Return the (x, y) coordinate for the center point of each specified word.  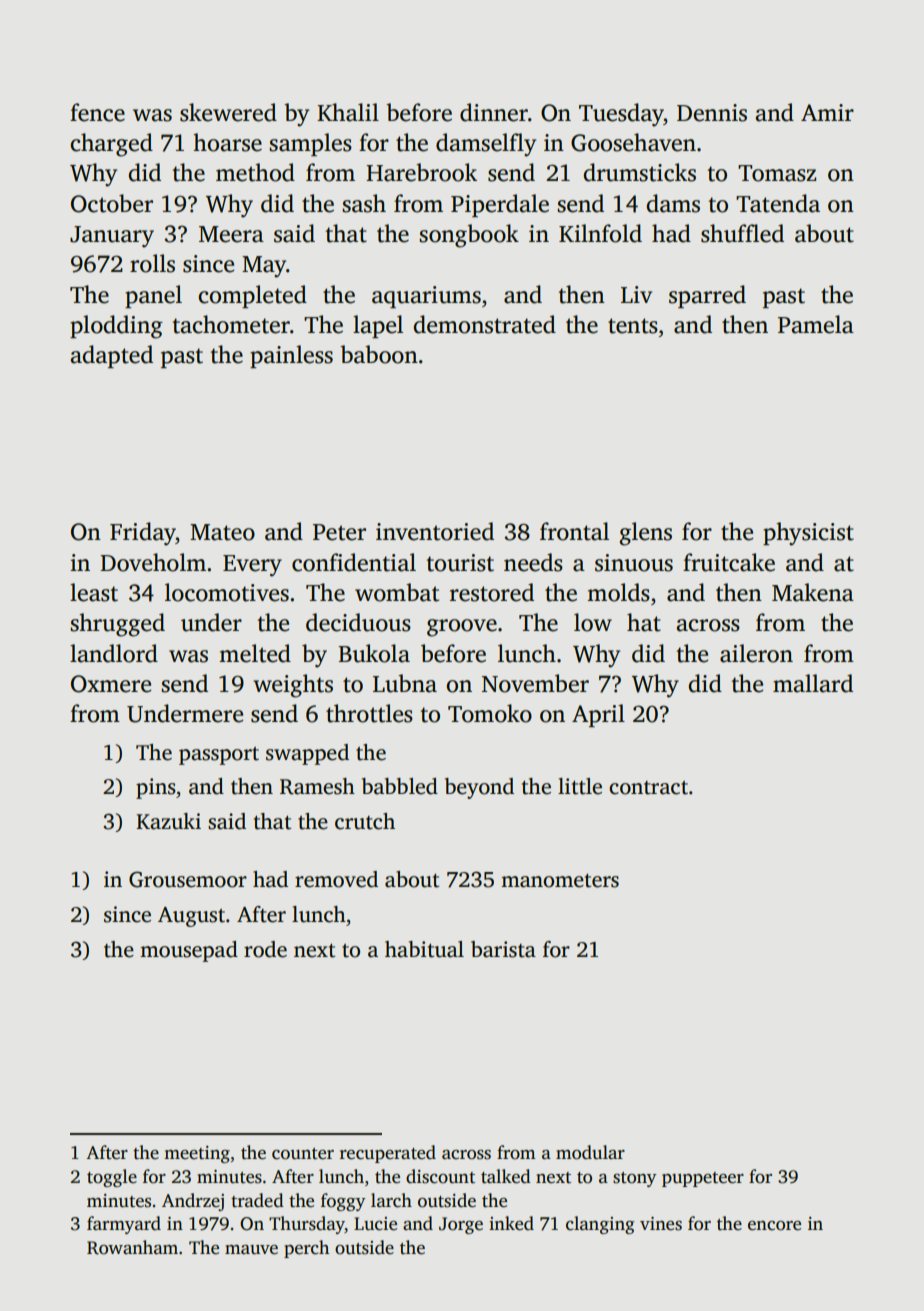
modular (590, 1152)
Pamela (816, 324)
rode (265, 949)
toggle (112, 1178)
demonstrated (484, 324)
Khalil (348, 112)
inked (511, 1223)
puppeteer (703, 1179)
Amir (827, 112)
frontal (574, 531)
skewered (228, 112)
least (94, 592)
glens (646, 534)
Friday (143, 534)
